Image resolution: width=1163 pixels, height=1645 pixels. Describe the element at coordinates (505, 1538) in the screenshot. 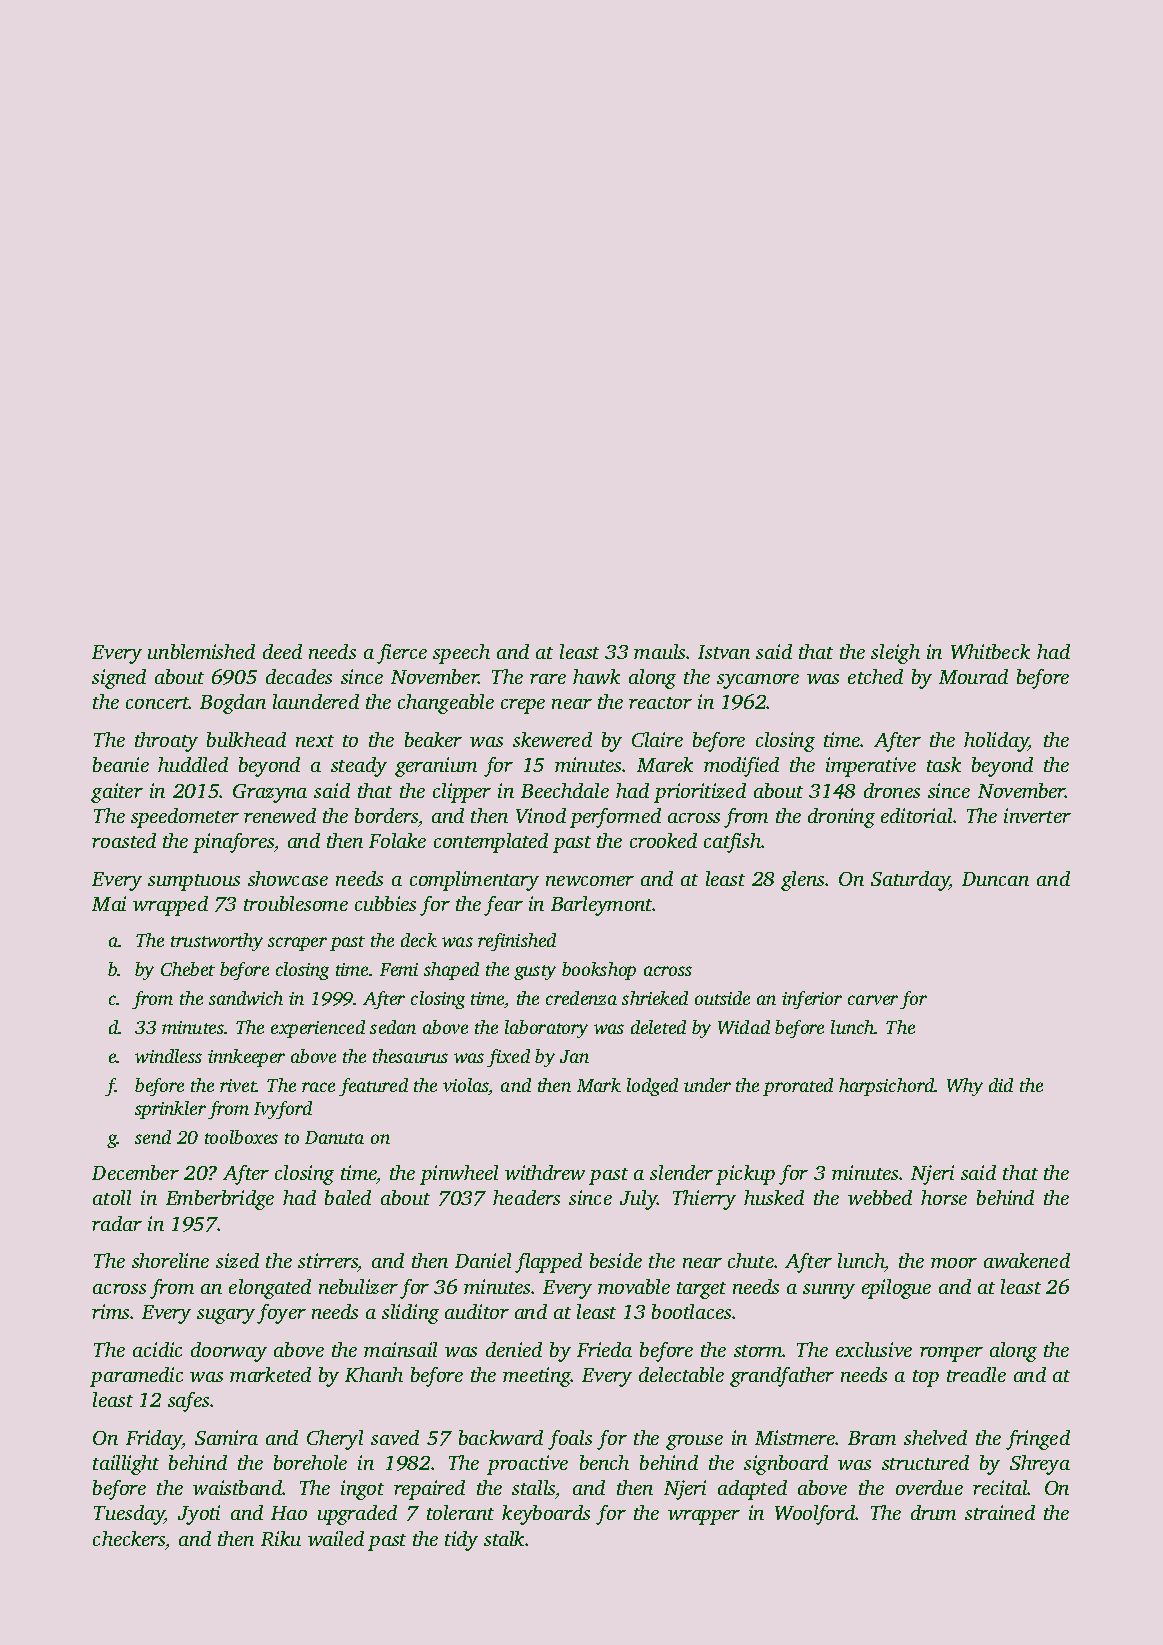

I see `stalk` at that location.
